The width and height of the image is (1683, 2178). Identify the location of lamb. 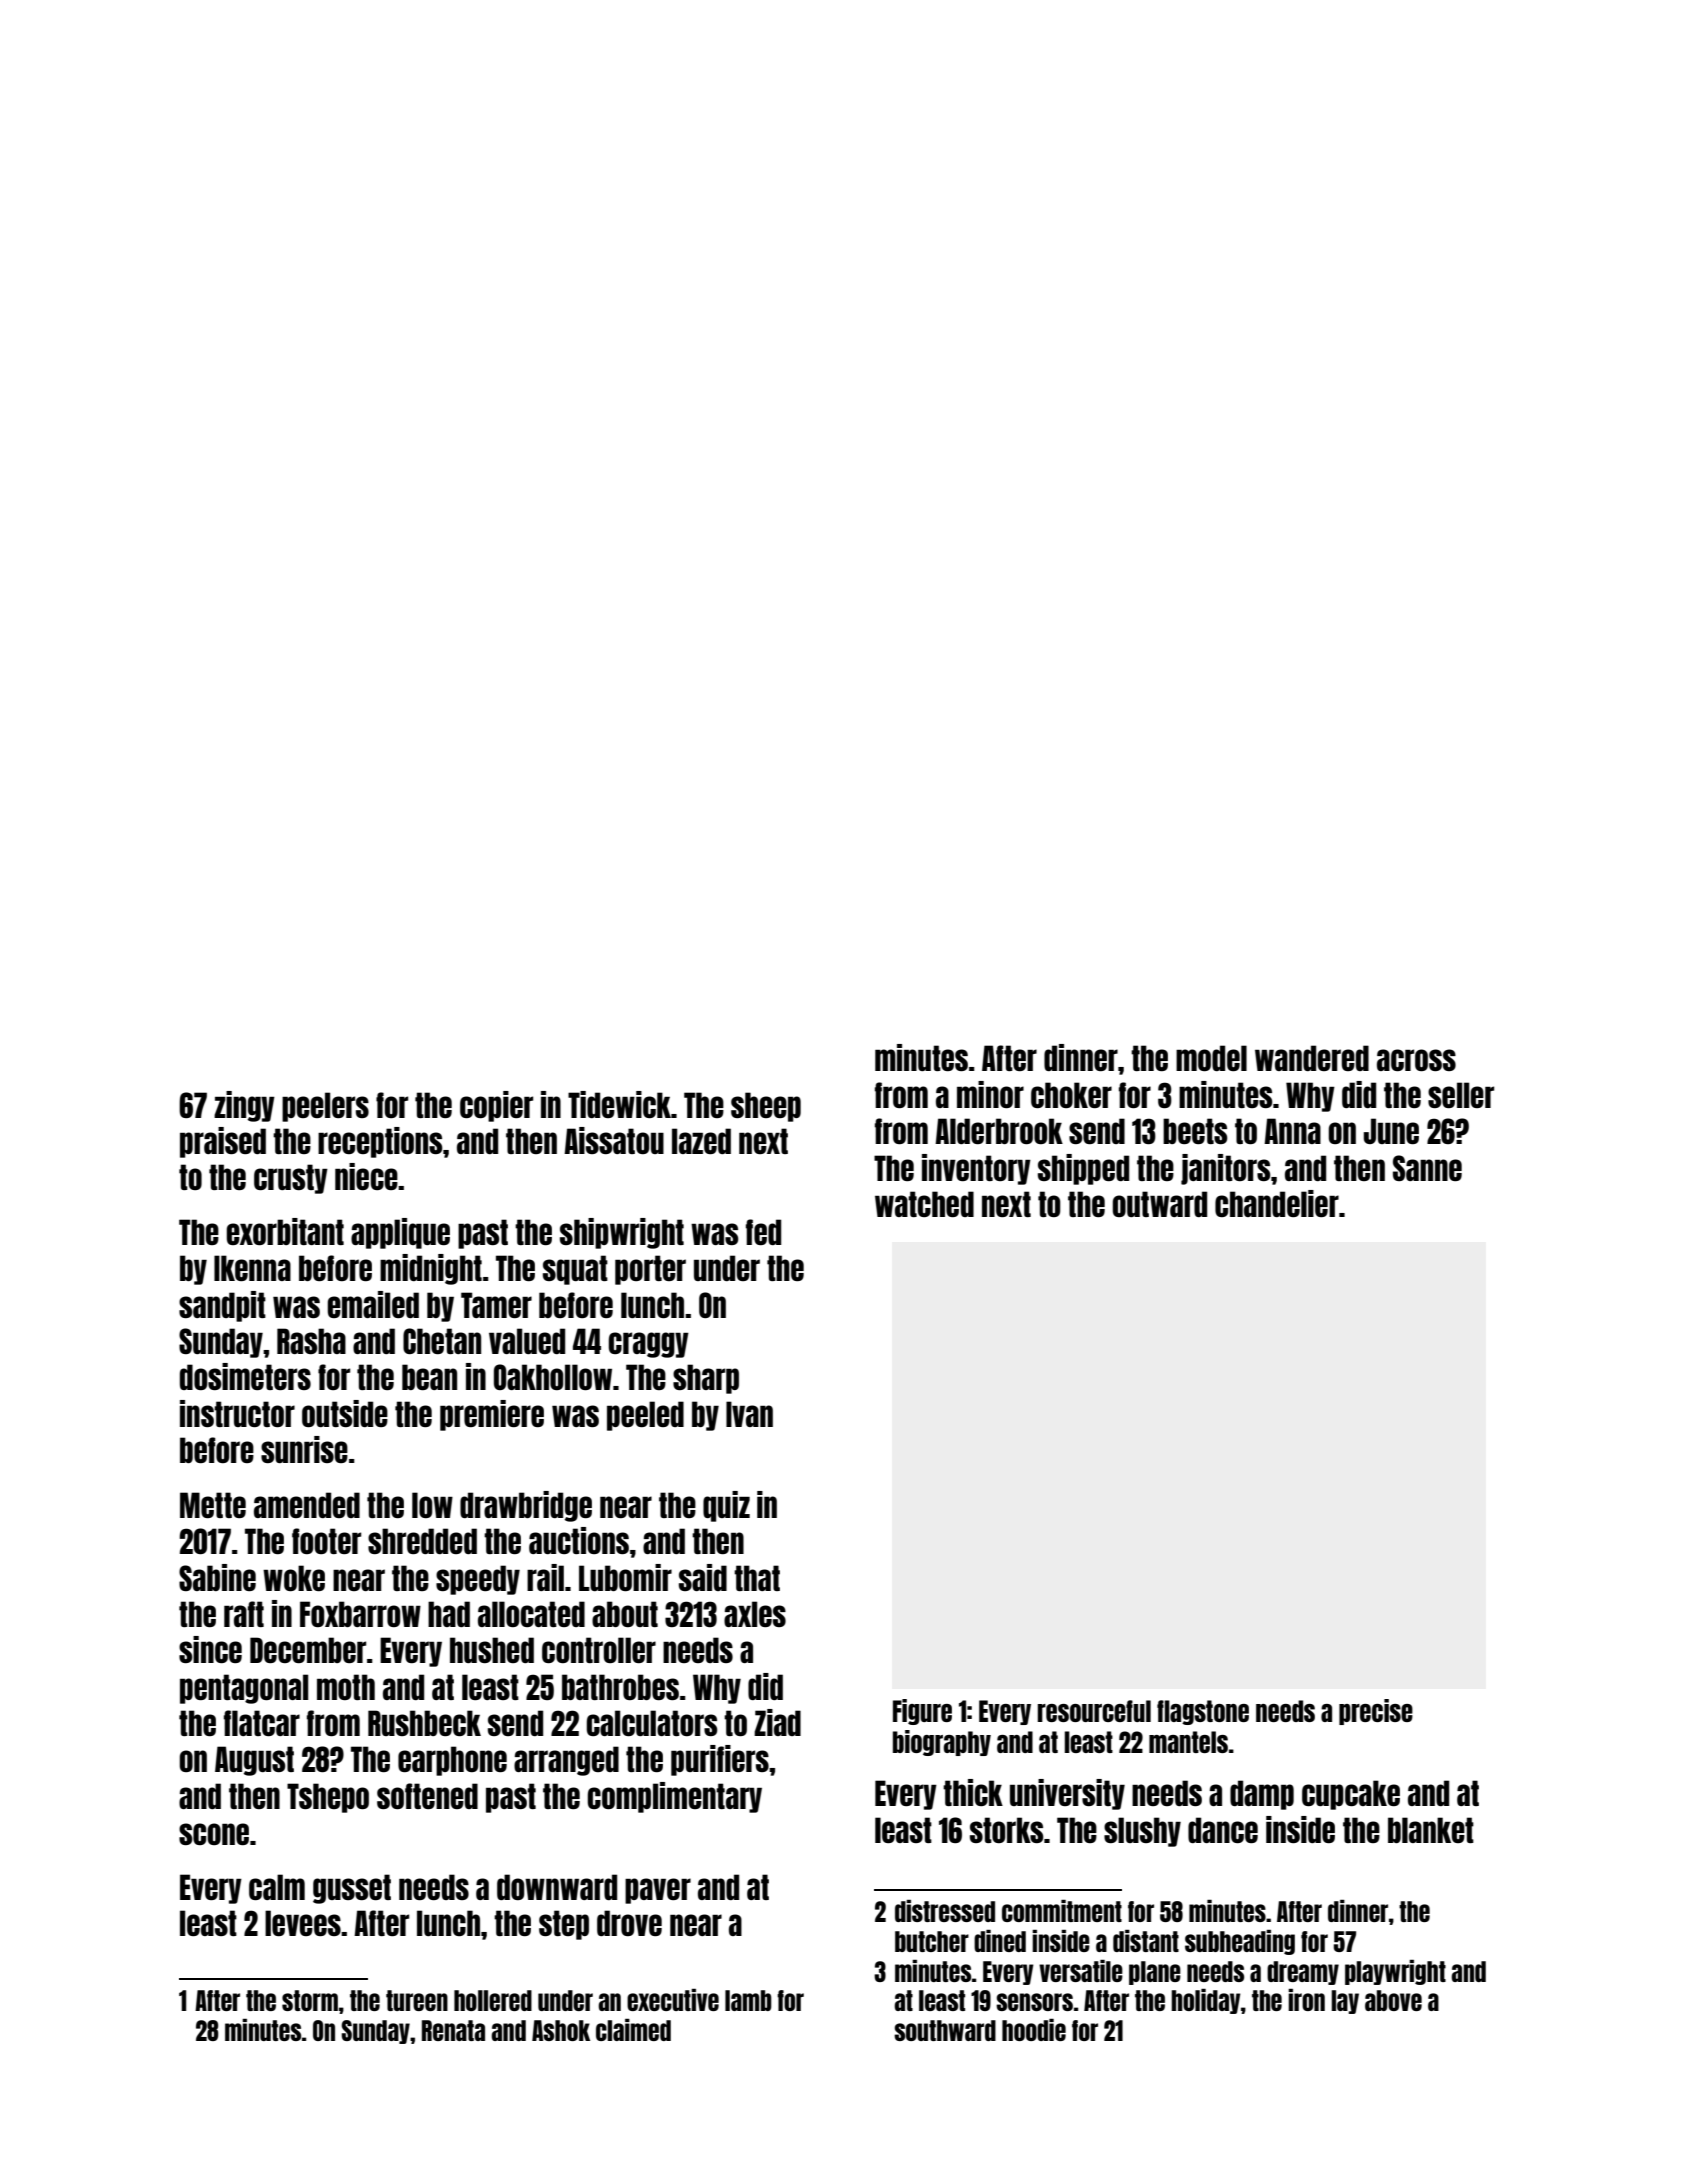
(748, 2000).
